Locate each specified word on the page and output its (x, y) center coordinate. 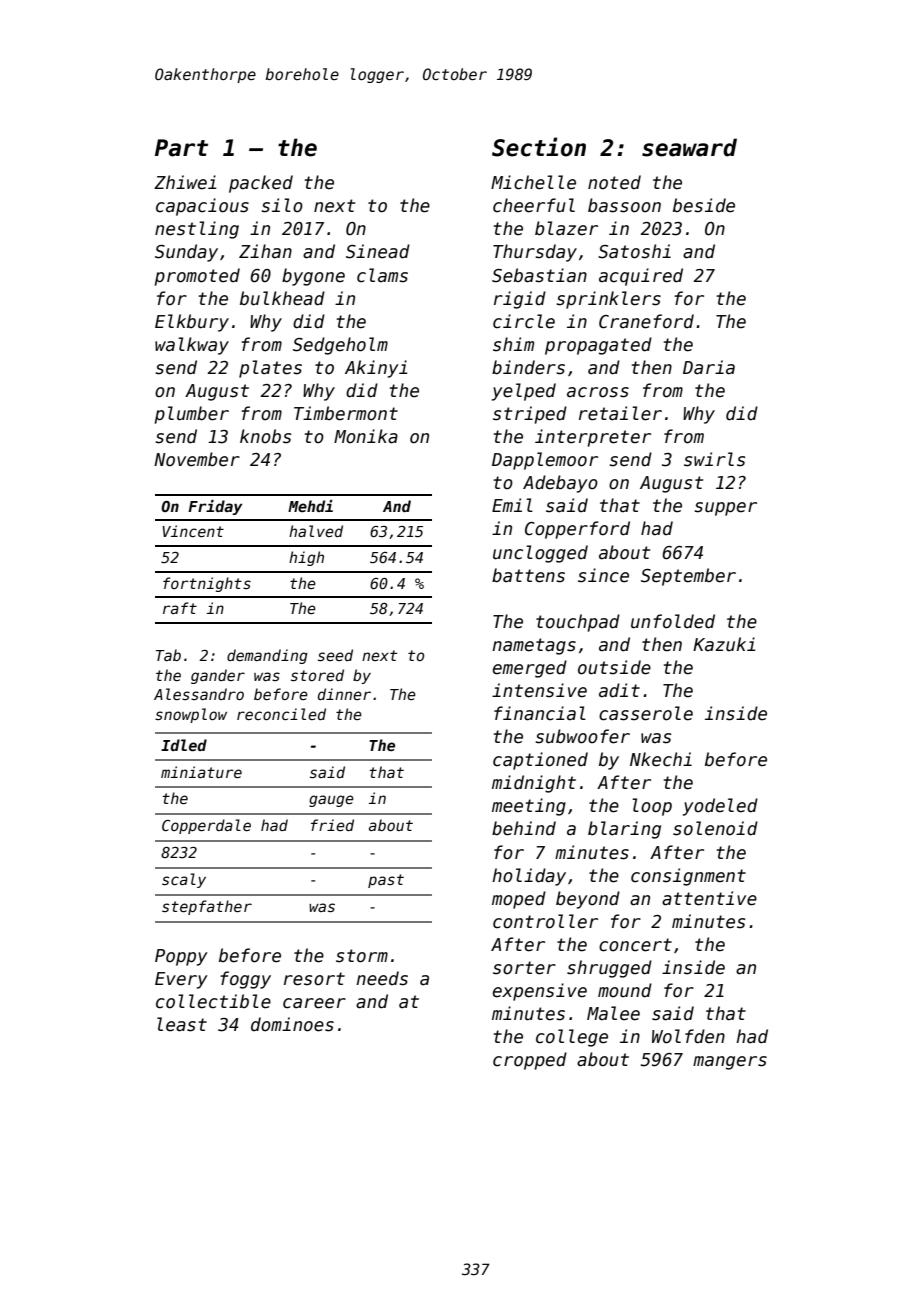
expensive (540, 992)
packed (261, 184)
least (182, 1024)
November (197, 459)
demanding (267, 656)
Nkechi (661, 759)
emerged (530, 669)
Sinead (378, 251)
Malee (613, 1013)
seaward (689, 147)
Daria (709, 367)
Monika (366, 436)
